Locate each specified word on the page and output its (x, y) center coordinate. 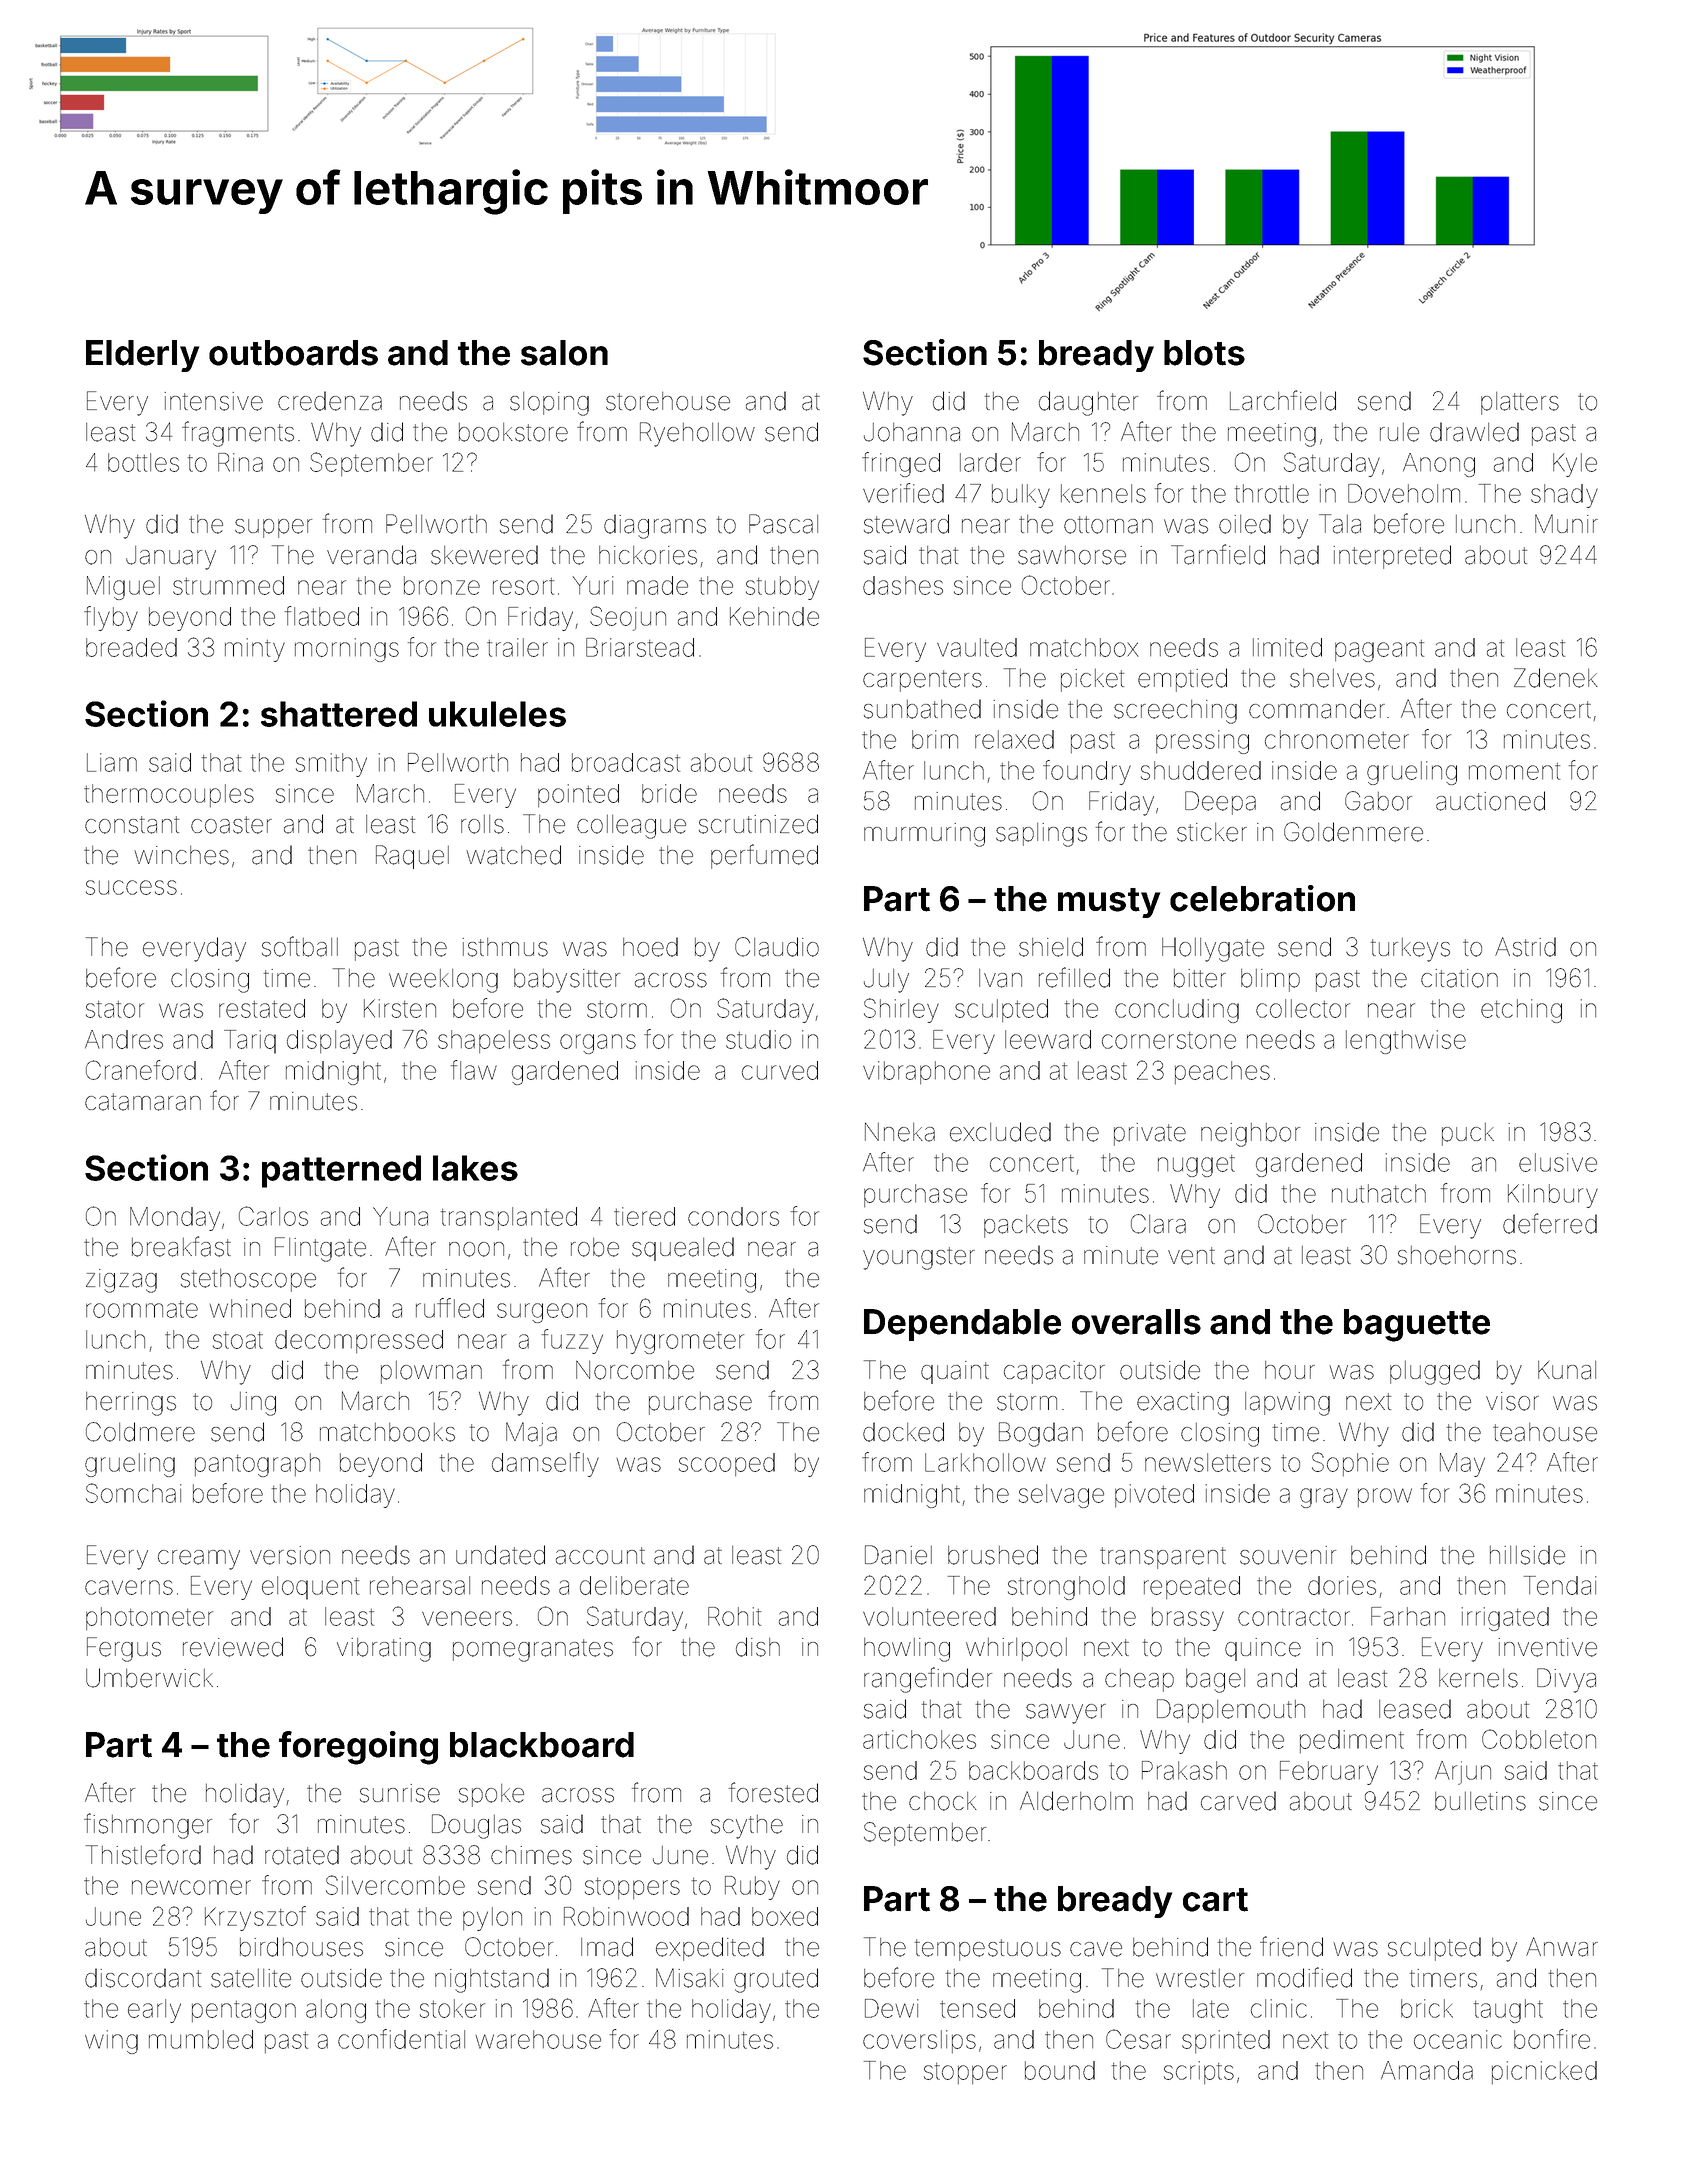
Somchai (133, 1493)
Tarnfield (1218, 554)
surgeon (542, 1313)
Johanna (912, 432)
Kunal (1567, 1370)
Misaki (690, 1978)
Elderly (142, 356)
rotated (302, 1855)
